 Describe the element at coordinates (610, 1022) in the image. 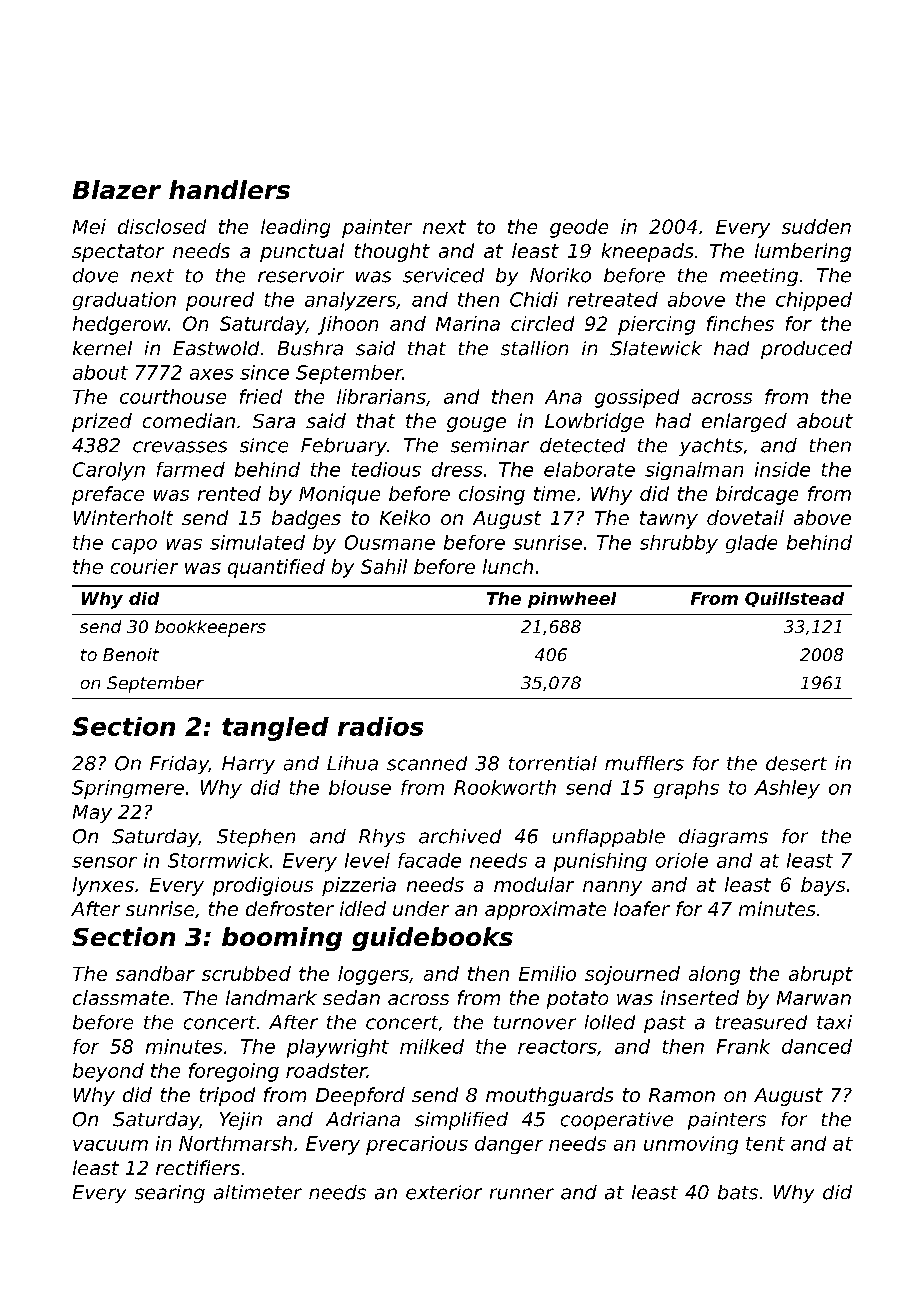

I see `lolled` at that location.
